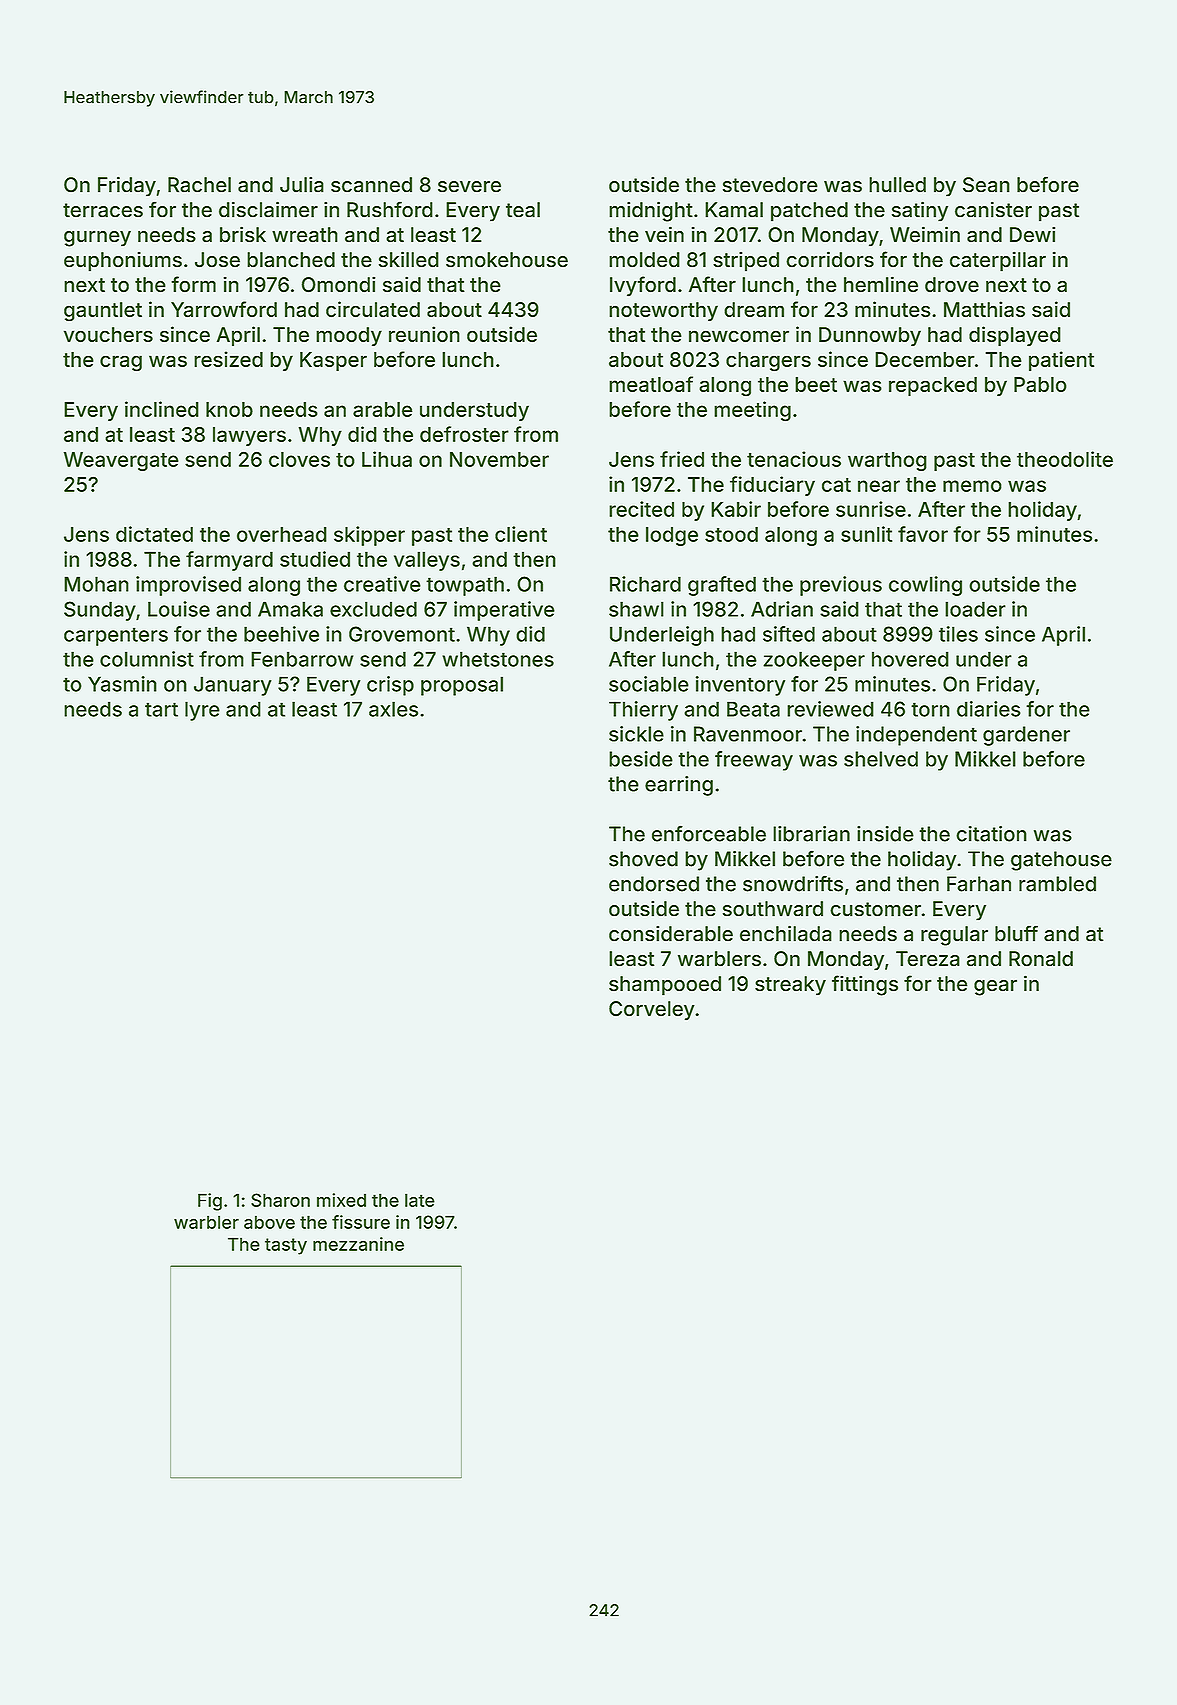 The height and width of the screenshot is (1705, 1177). I want to click on December, so click(925, 359).
